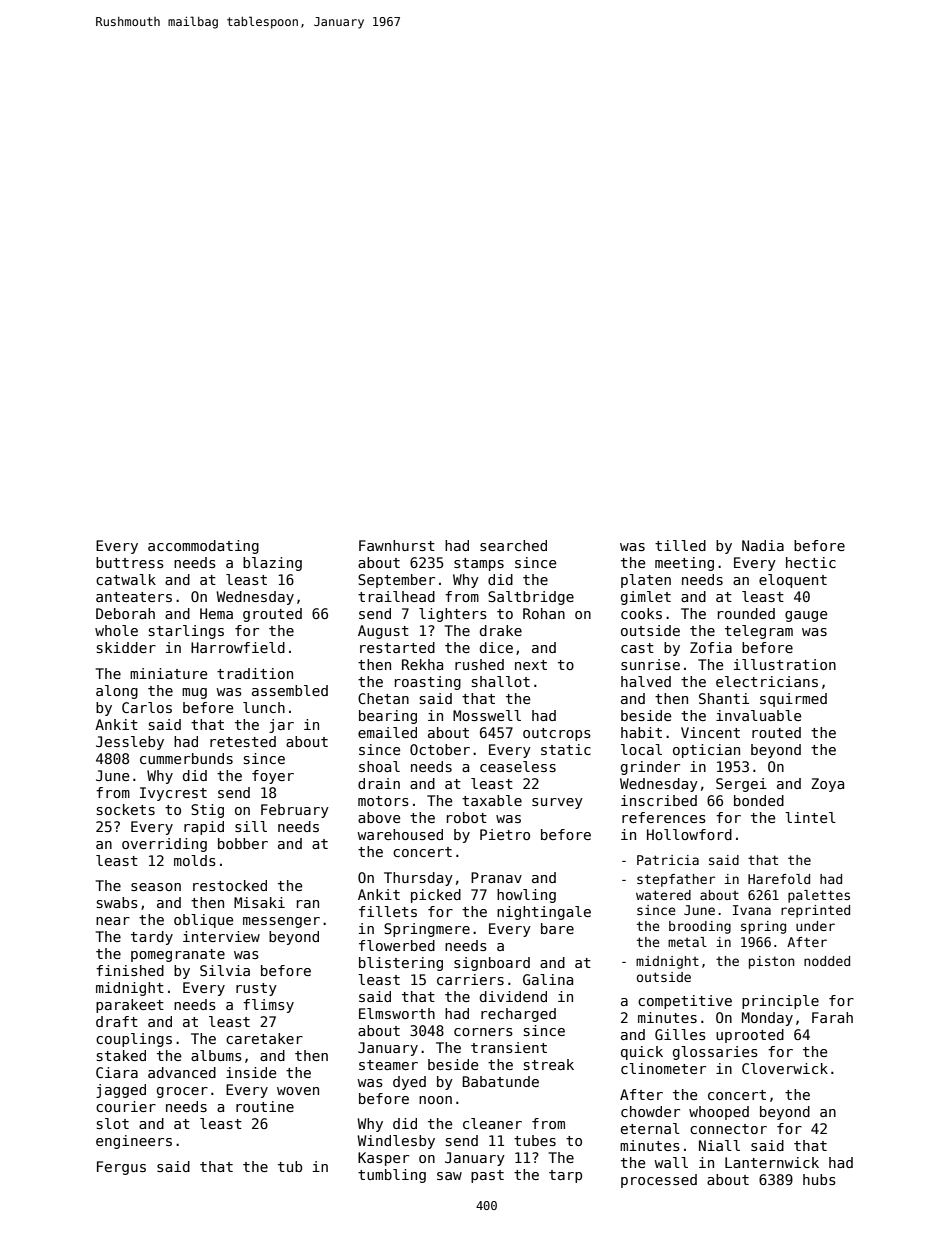  I want to click on sockets, so click(126, 809).
